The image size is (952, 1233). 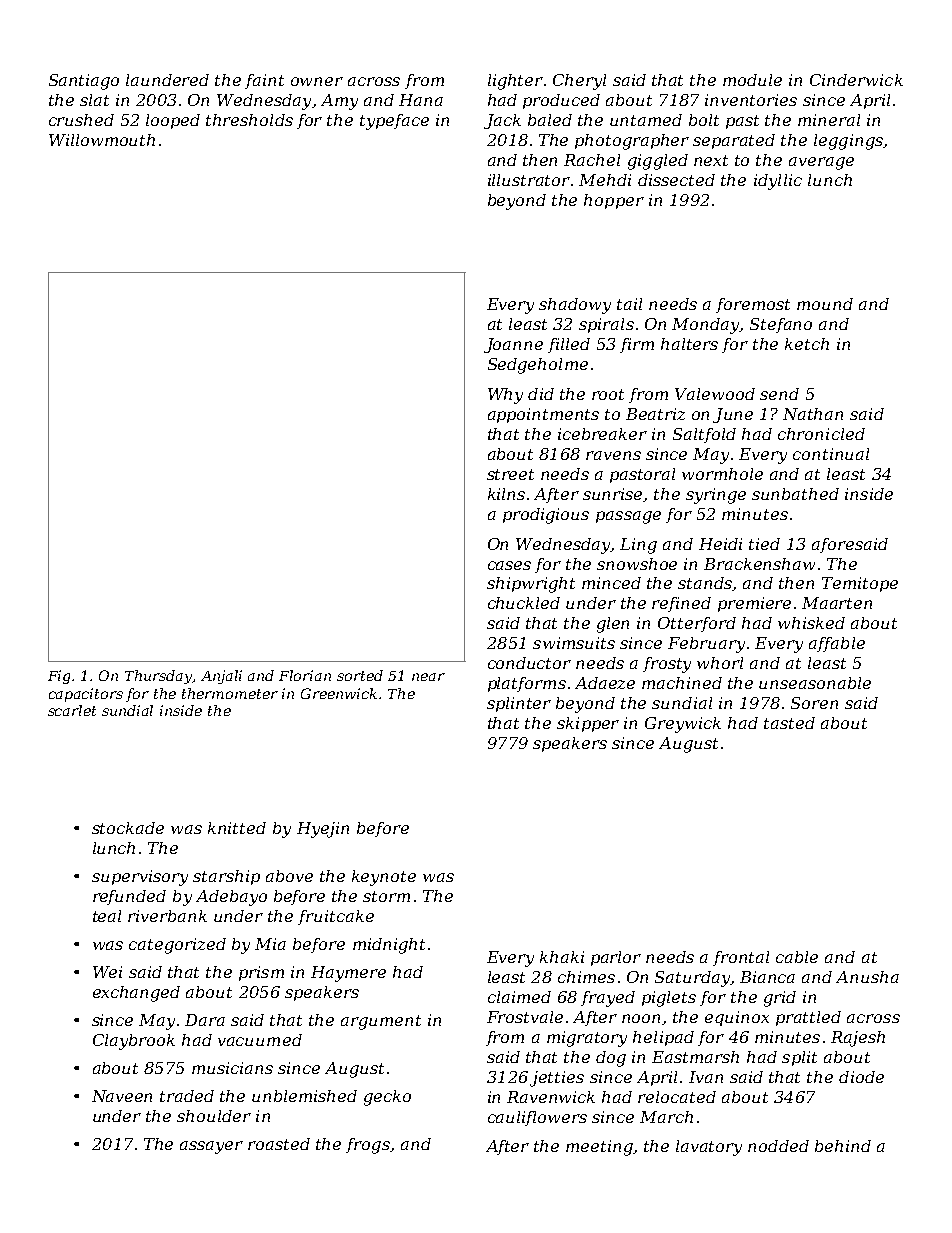 I want to click on lighter, so click(x=515, y=82).
